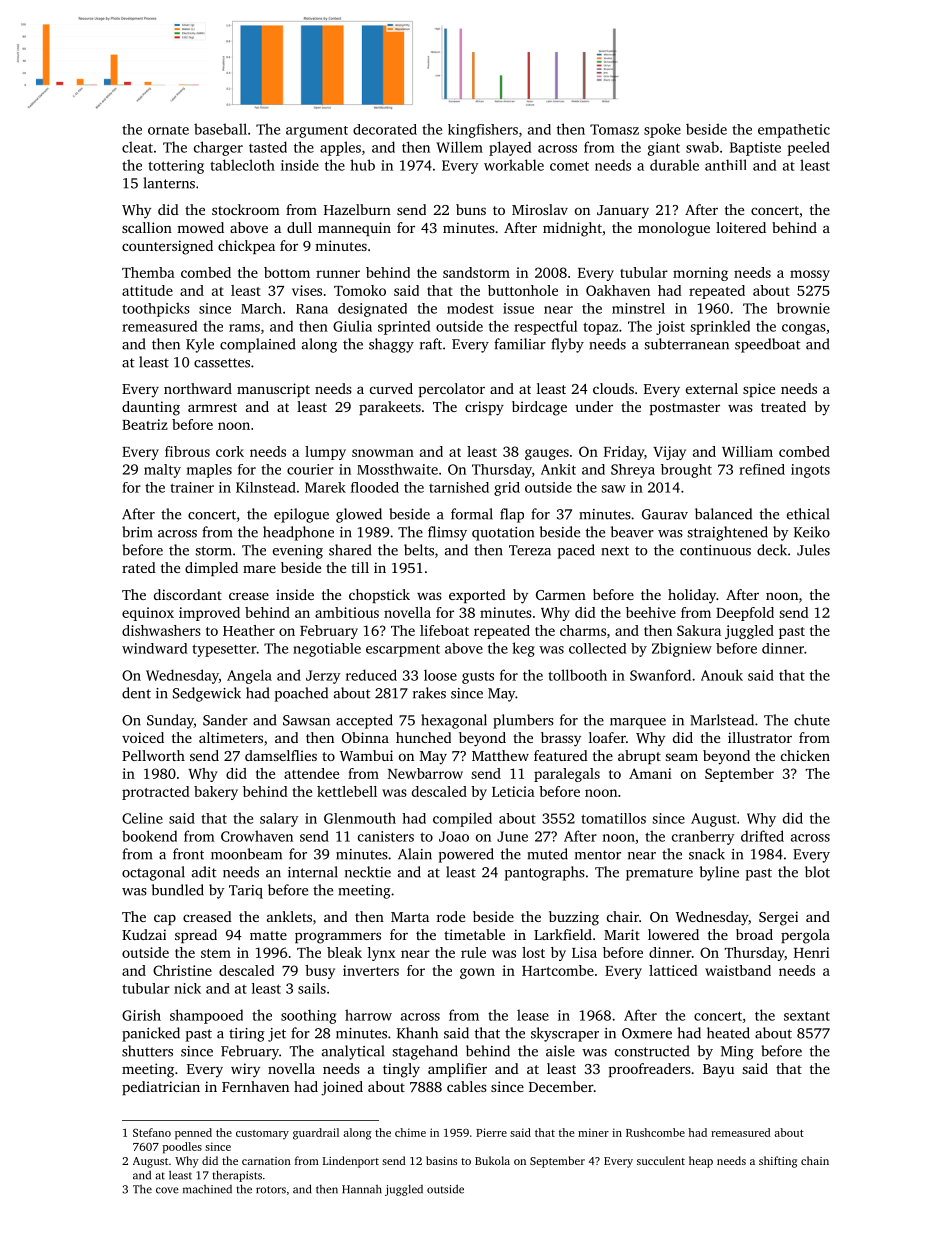 This page has width=952, height=1233. What do you see at coordinates (812, 720) in the page?
I see `chute` at bounding box center [812, 720].
